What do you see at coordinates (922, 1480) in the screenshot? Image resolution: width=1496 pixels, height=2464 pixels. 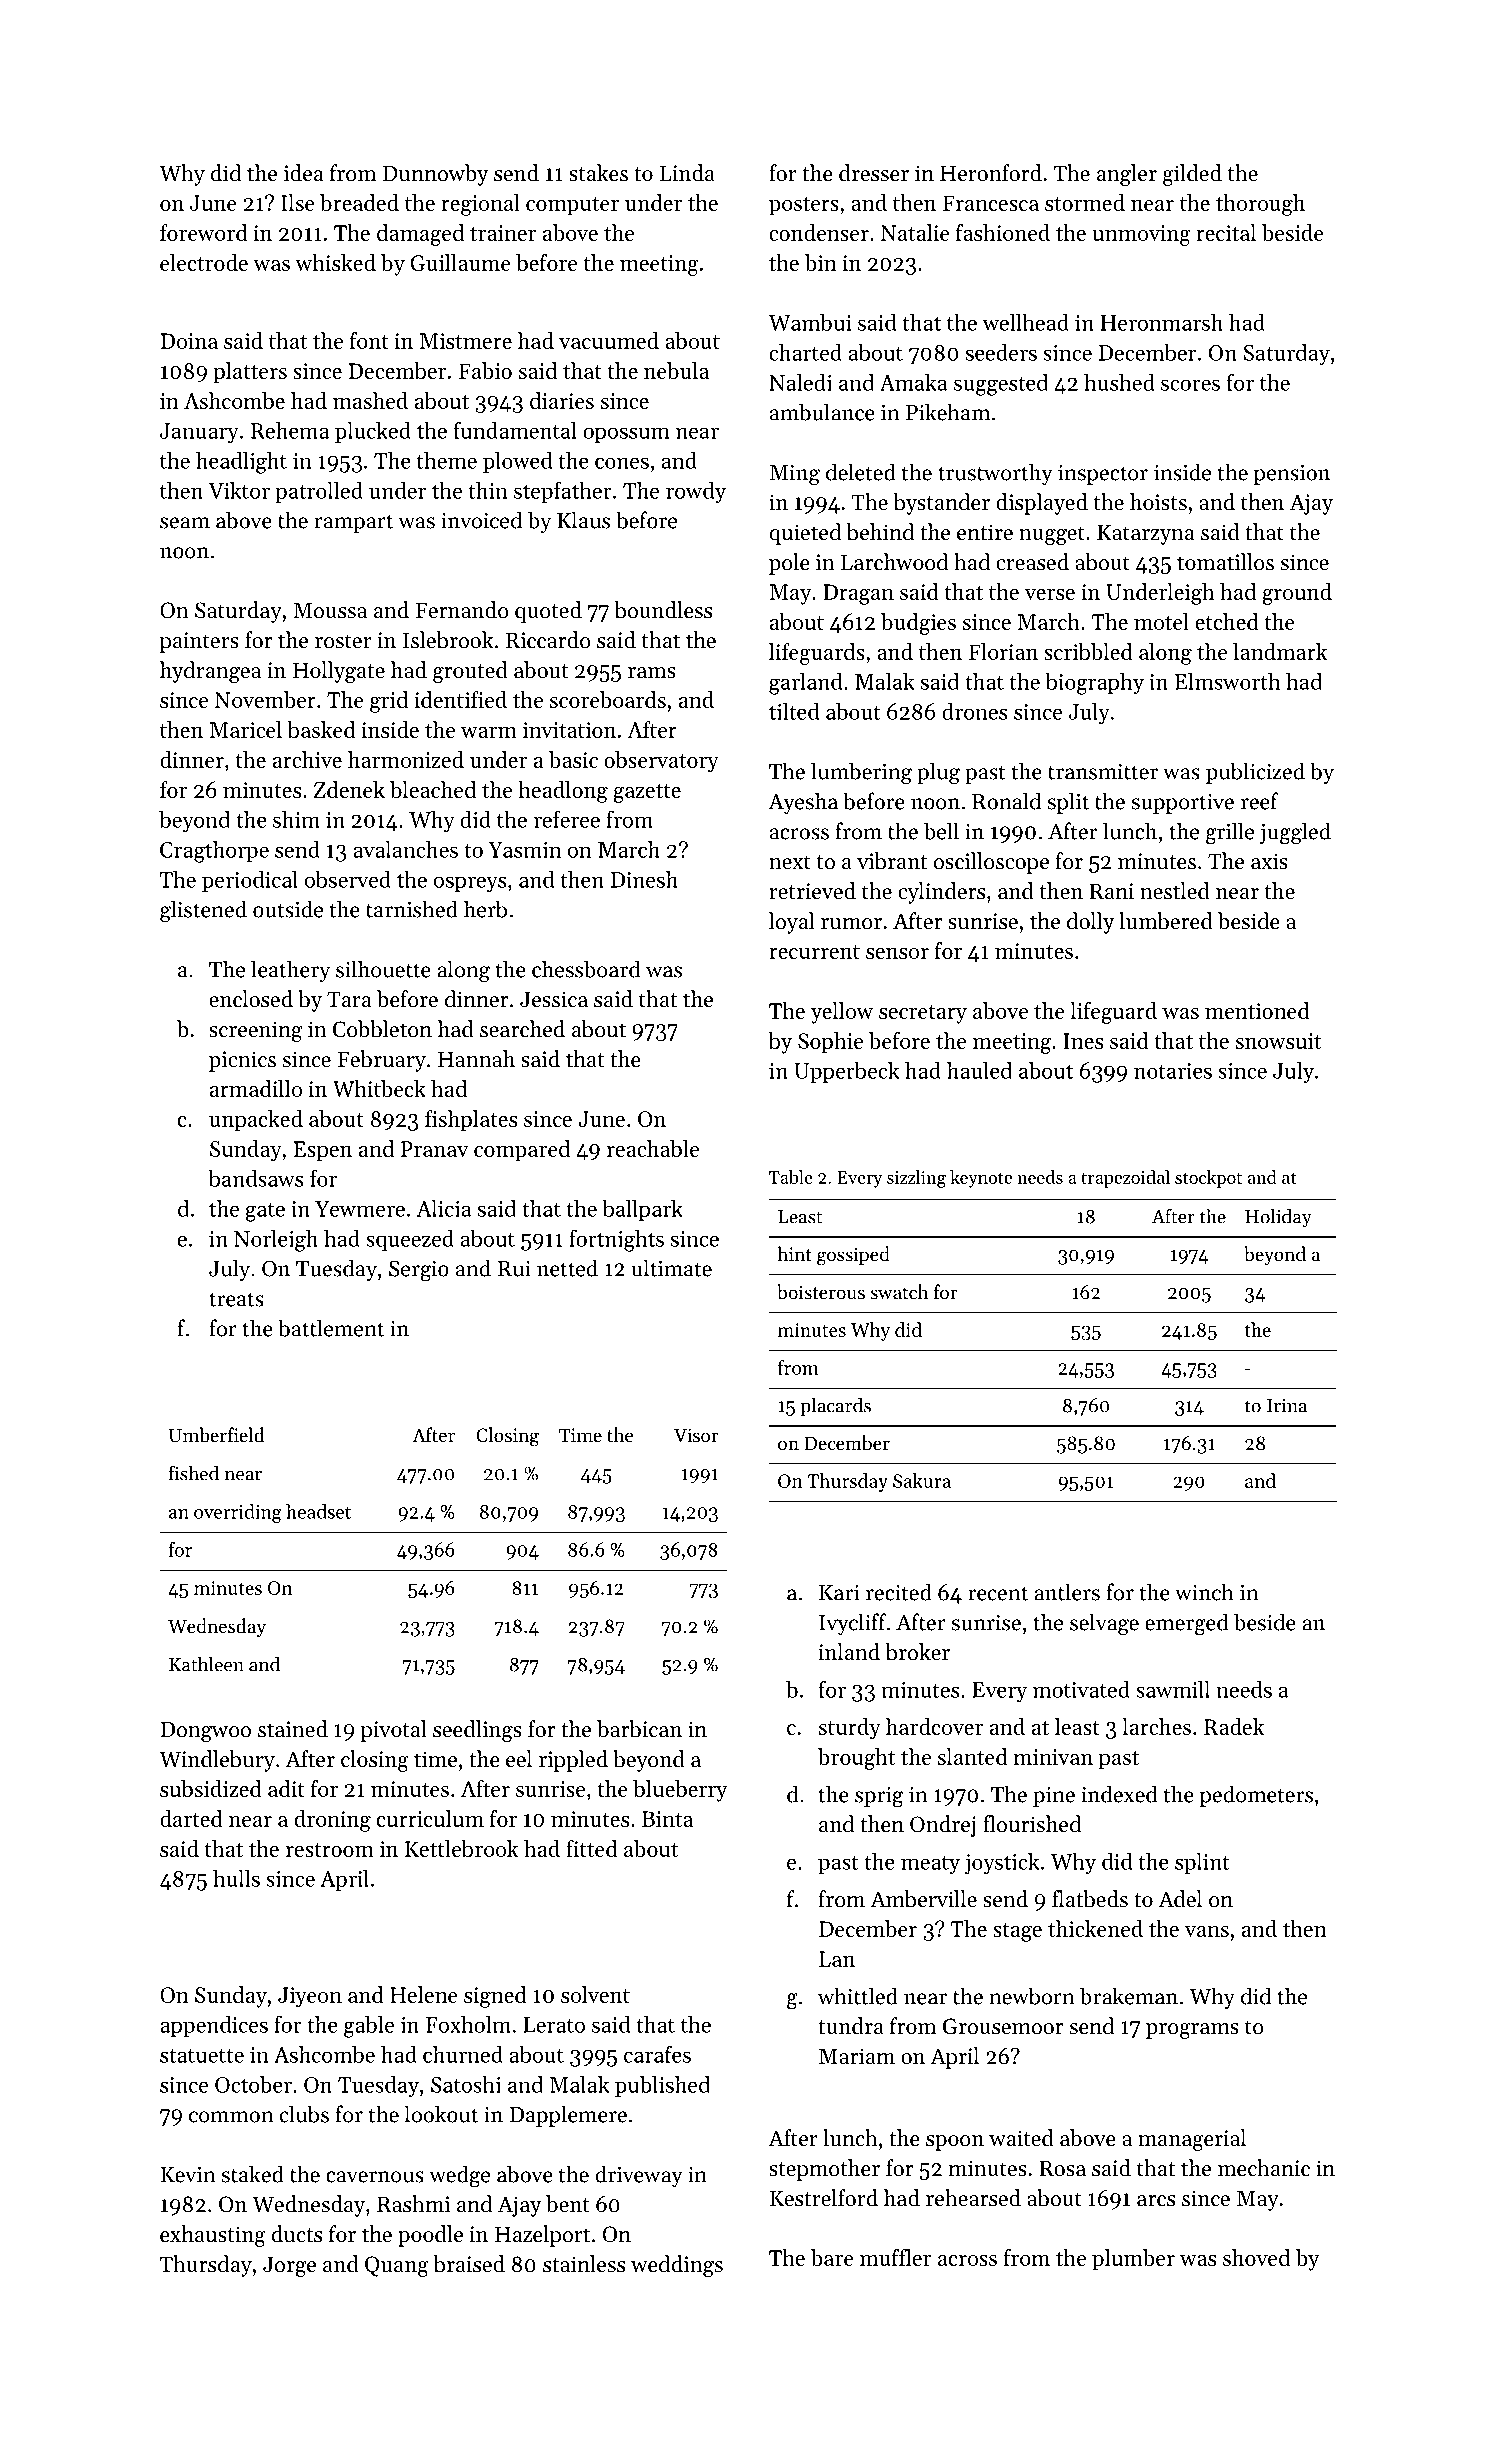 I see `Sakura` at bounding box center [922, 1480].
